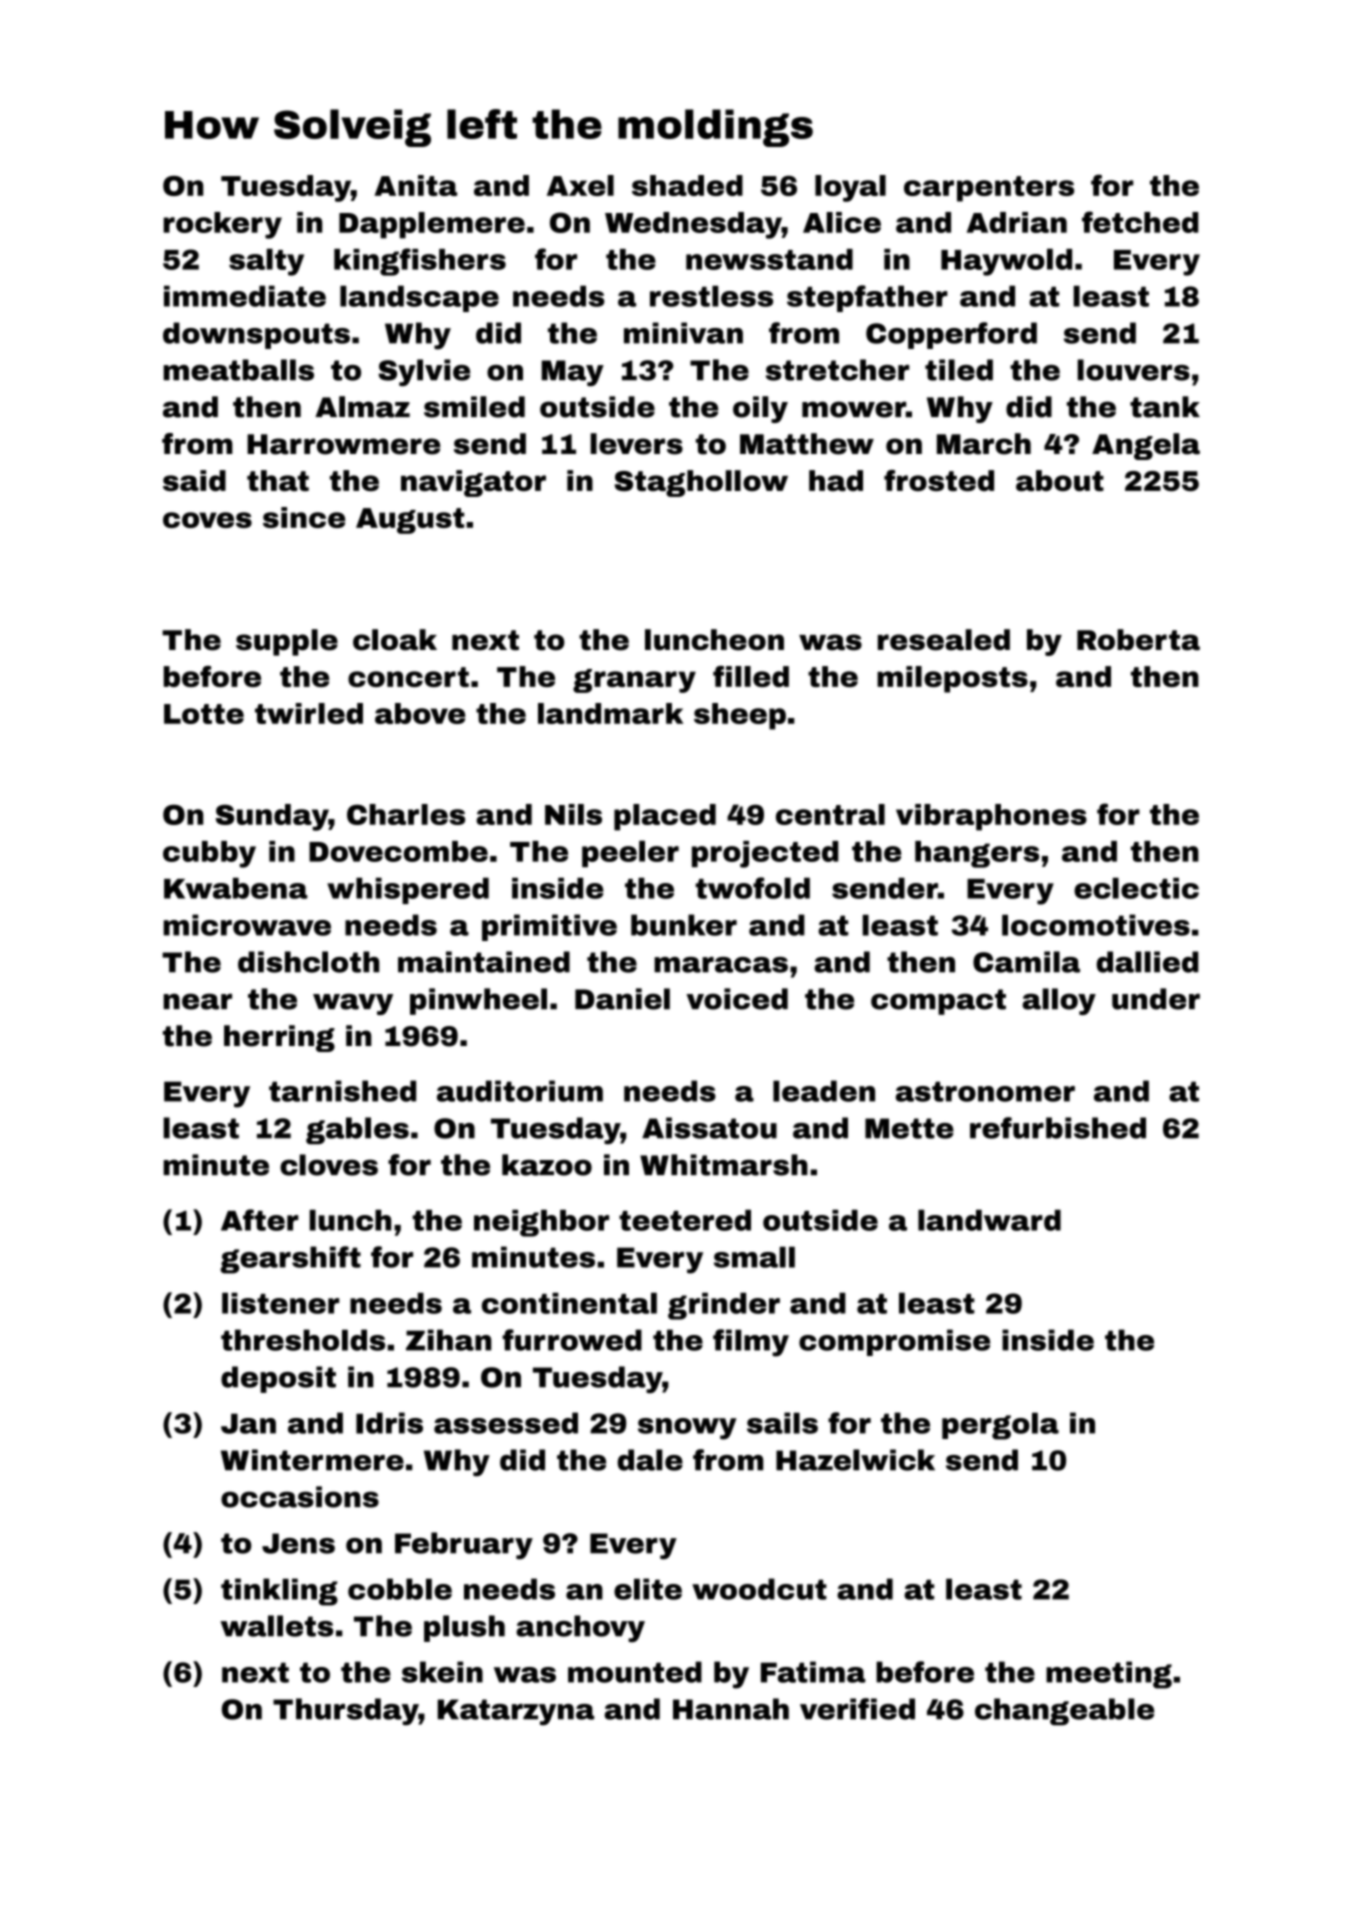 Image resolution: width=1362 pixels, height=1926 pixels. What do you see at coordinates (754, 1257) in the screenshot?
I see `small` at bounding box center [754, 1257].
